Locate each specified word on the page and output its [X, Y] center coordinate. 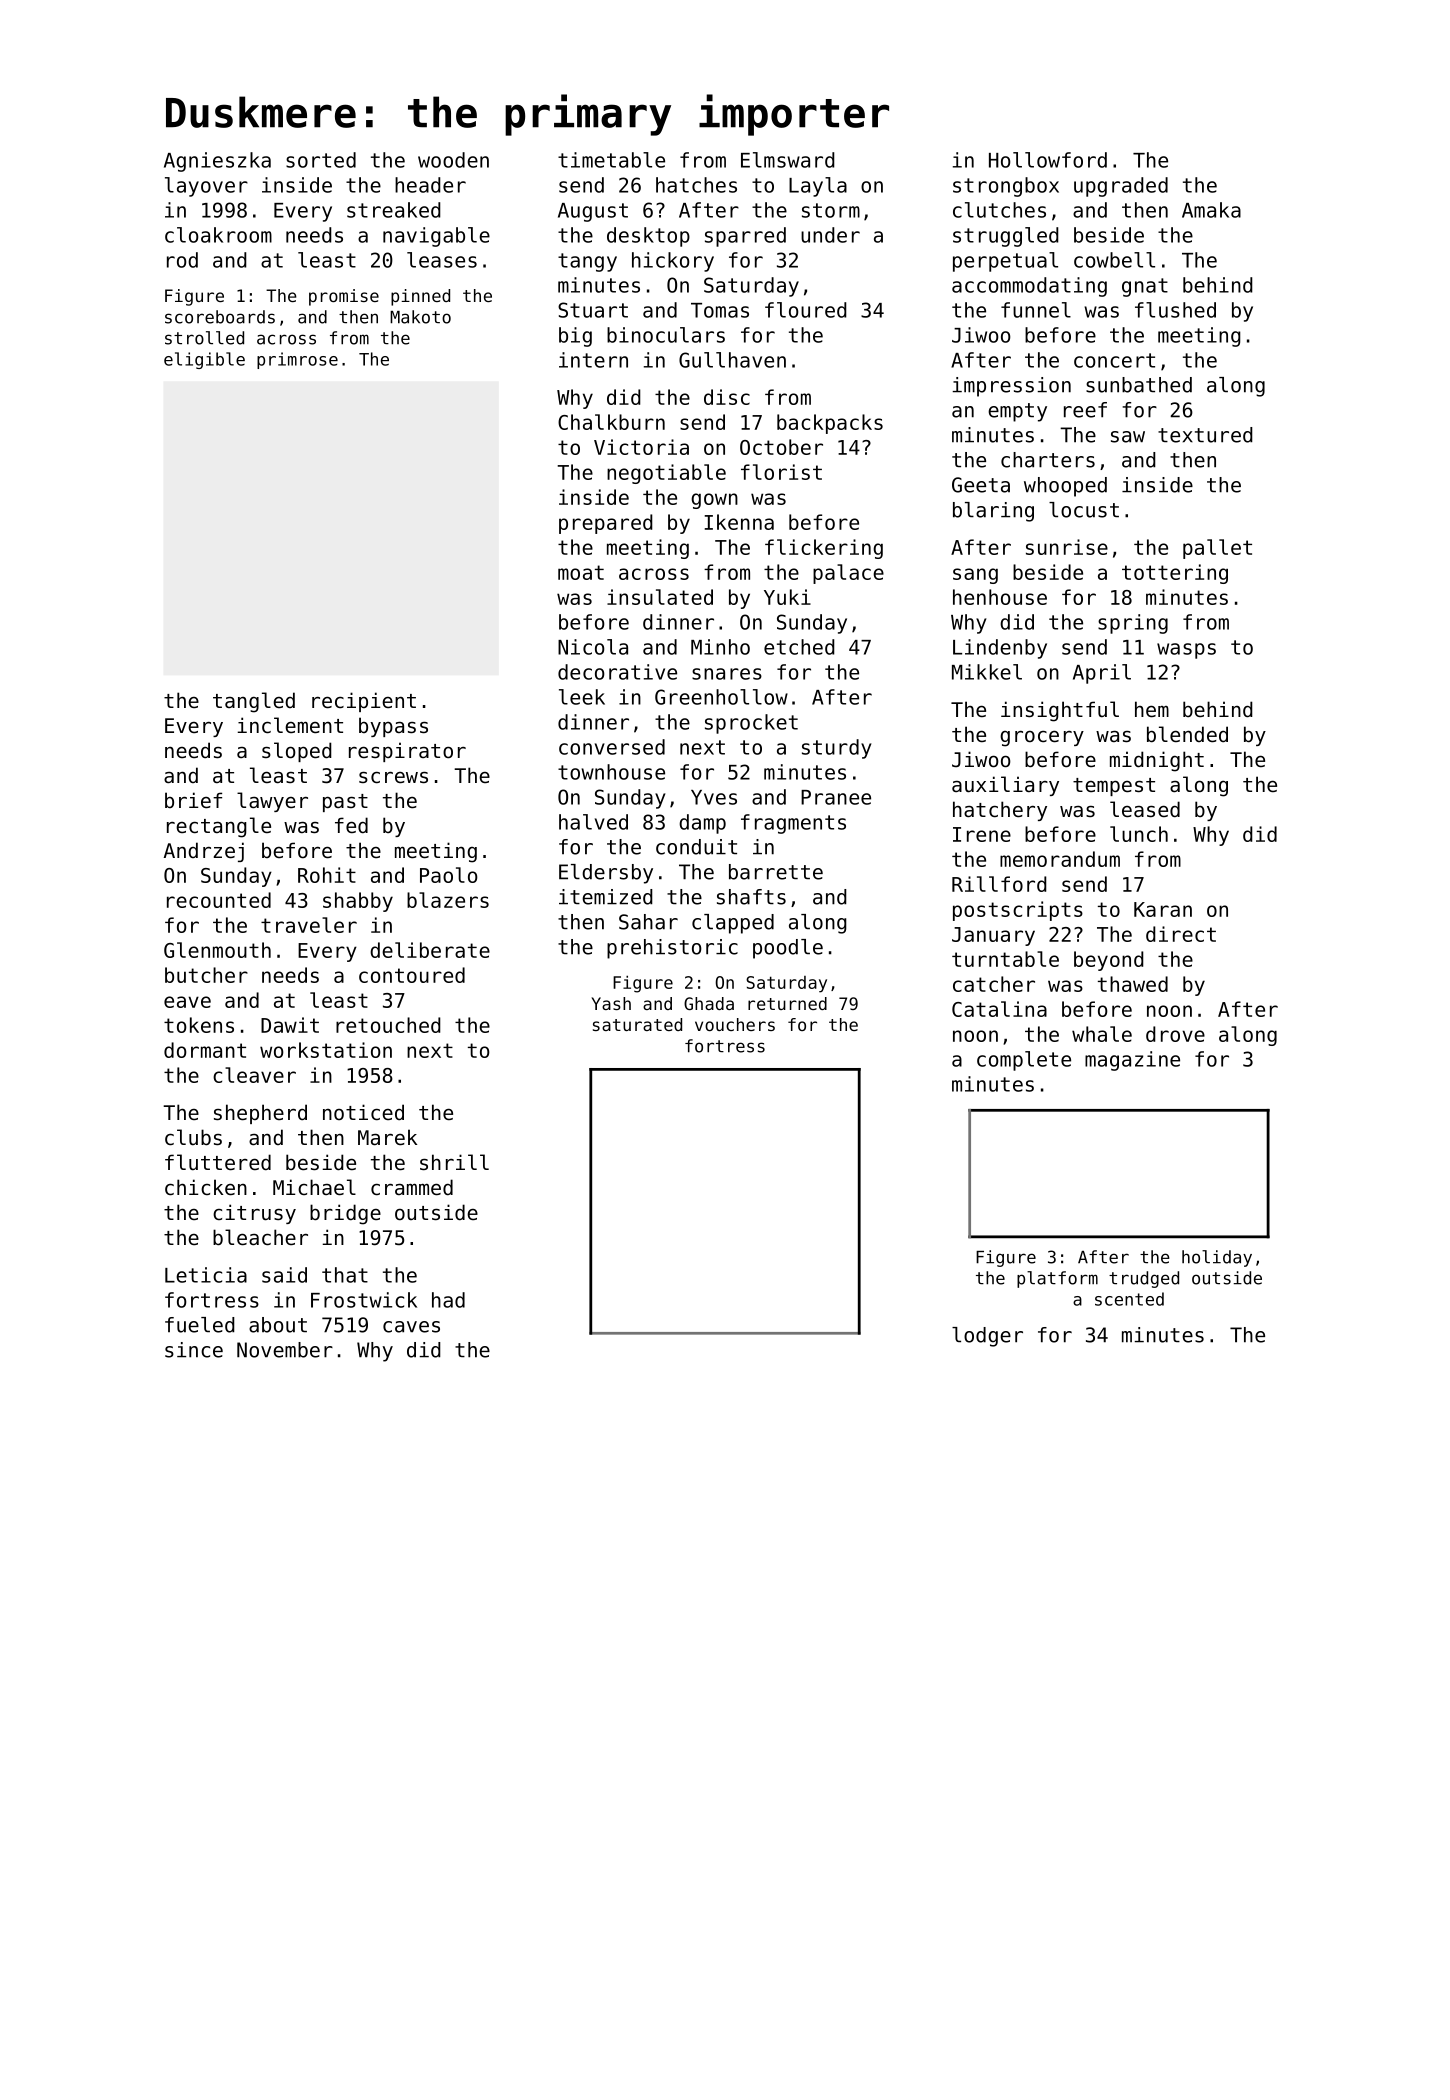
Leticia [206, 1275]
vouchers [735, 1024]
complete [1024, 1061]
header [430, 185]
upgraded [1121, 187]
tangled [254, 702]
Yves [714, 797]
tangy [587, 262]
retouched [388, 1025]
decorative [617, 672]
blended [1187, 734]
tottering [1175, 574]
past [345, 803]
